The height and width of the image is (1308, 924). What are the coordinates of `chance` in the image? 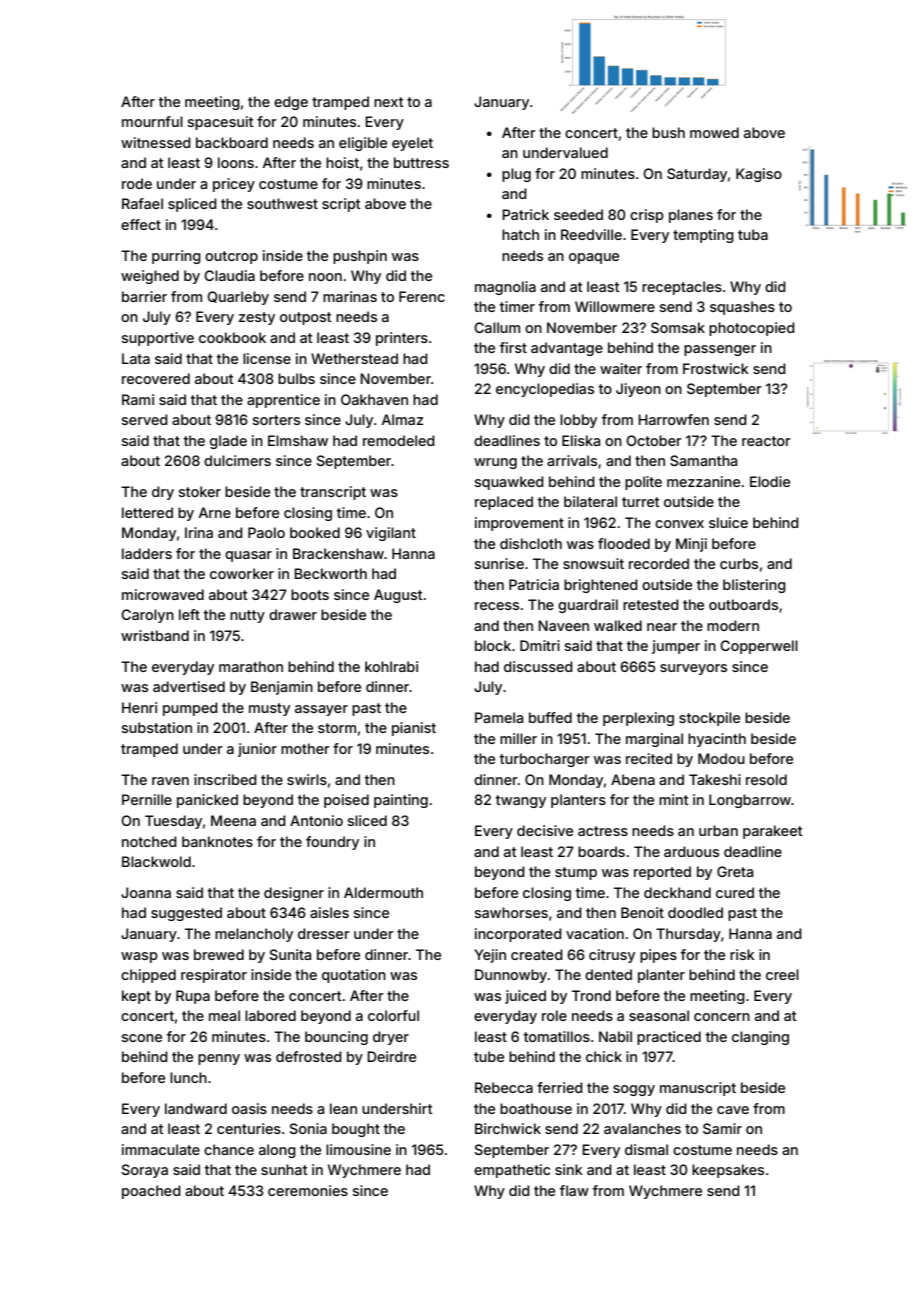 It's located at (229, 1149).
